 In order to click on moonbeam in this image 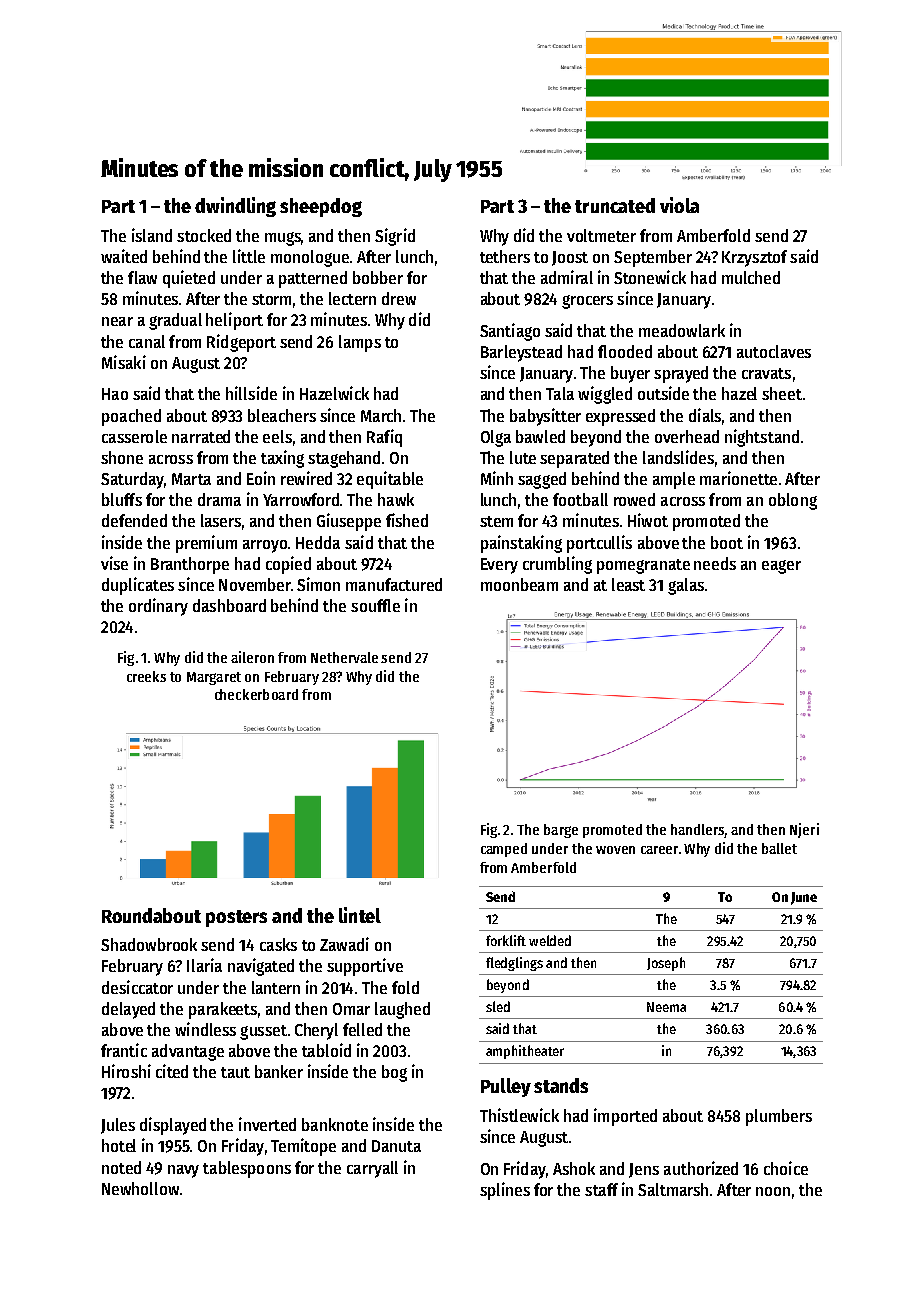, I will do `click(519, 584)`.
